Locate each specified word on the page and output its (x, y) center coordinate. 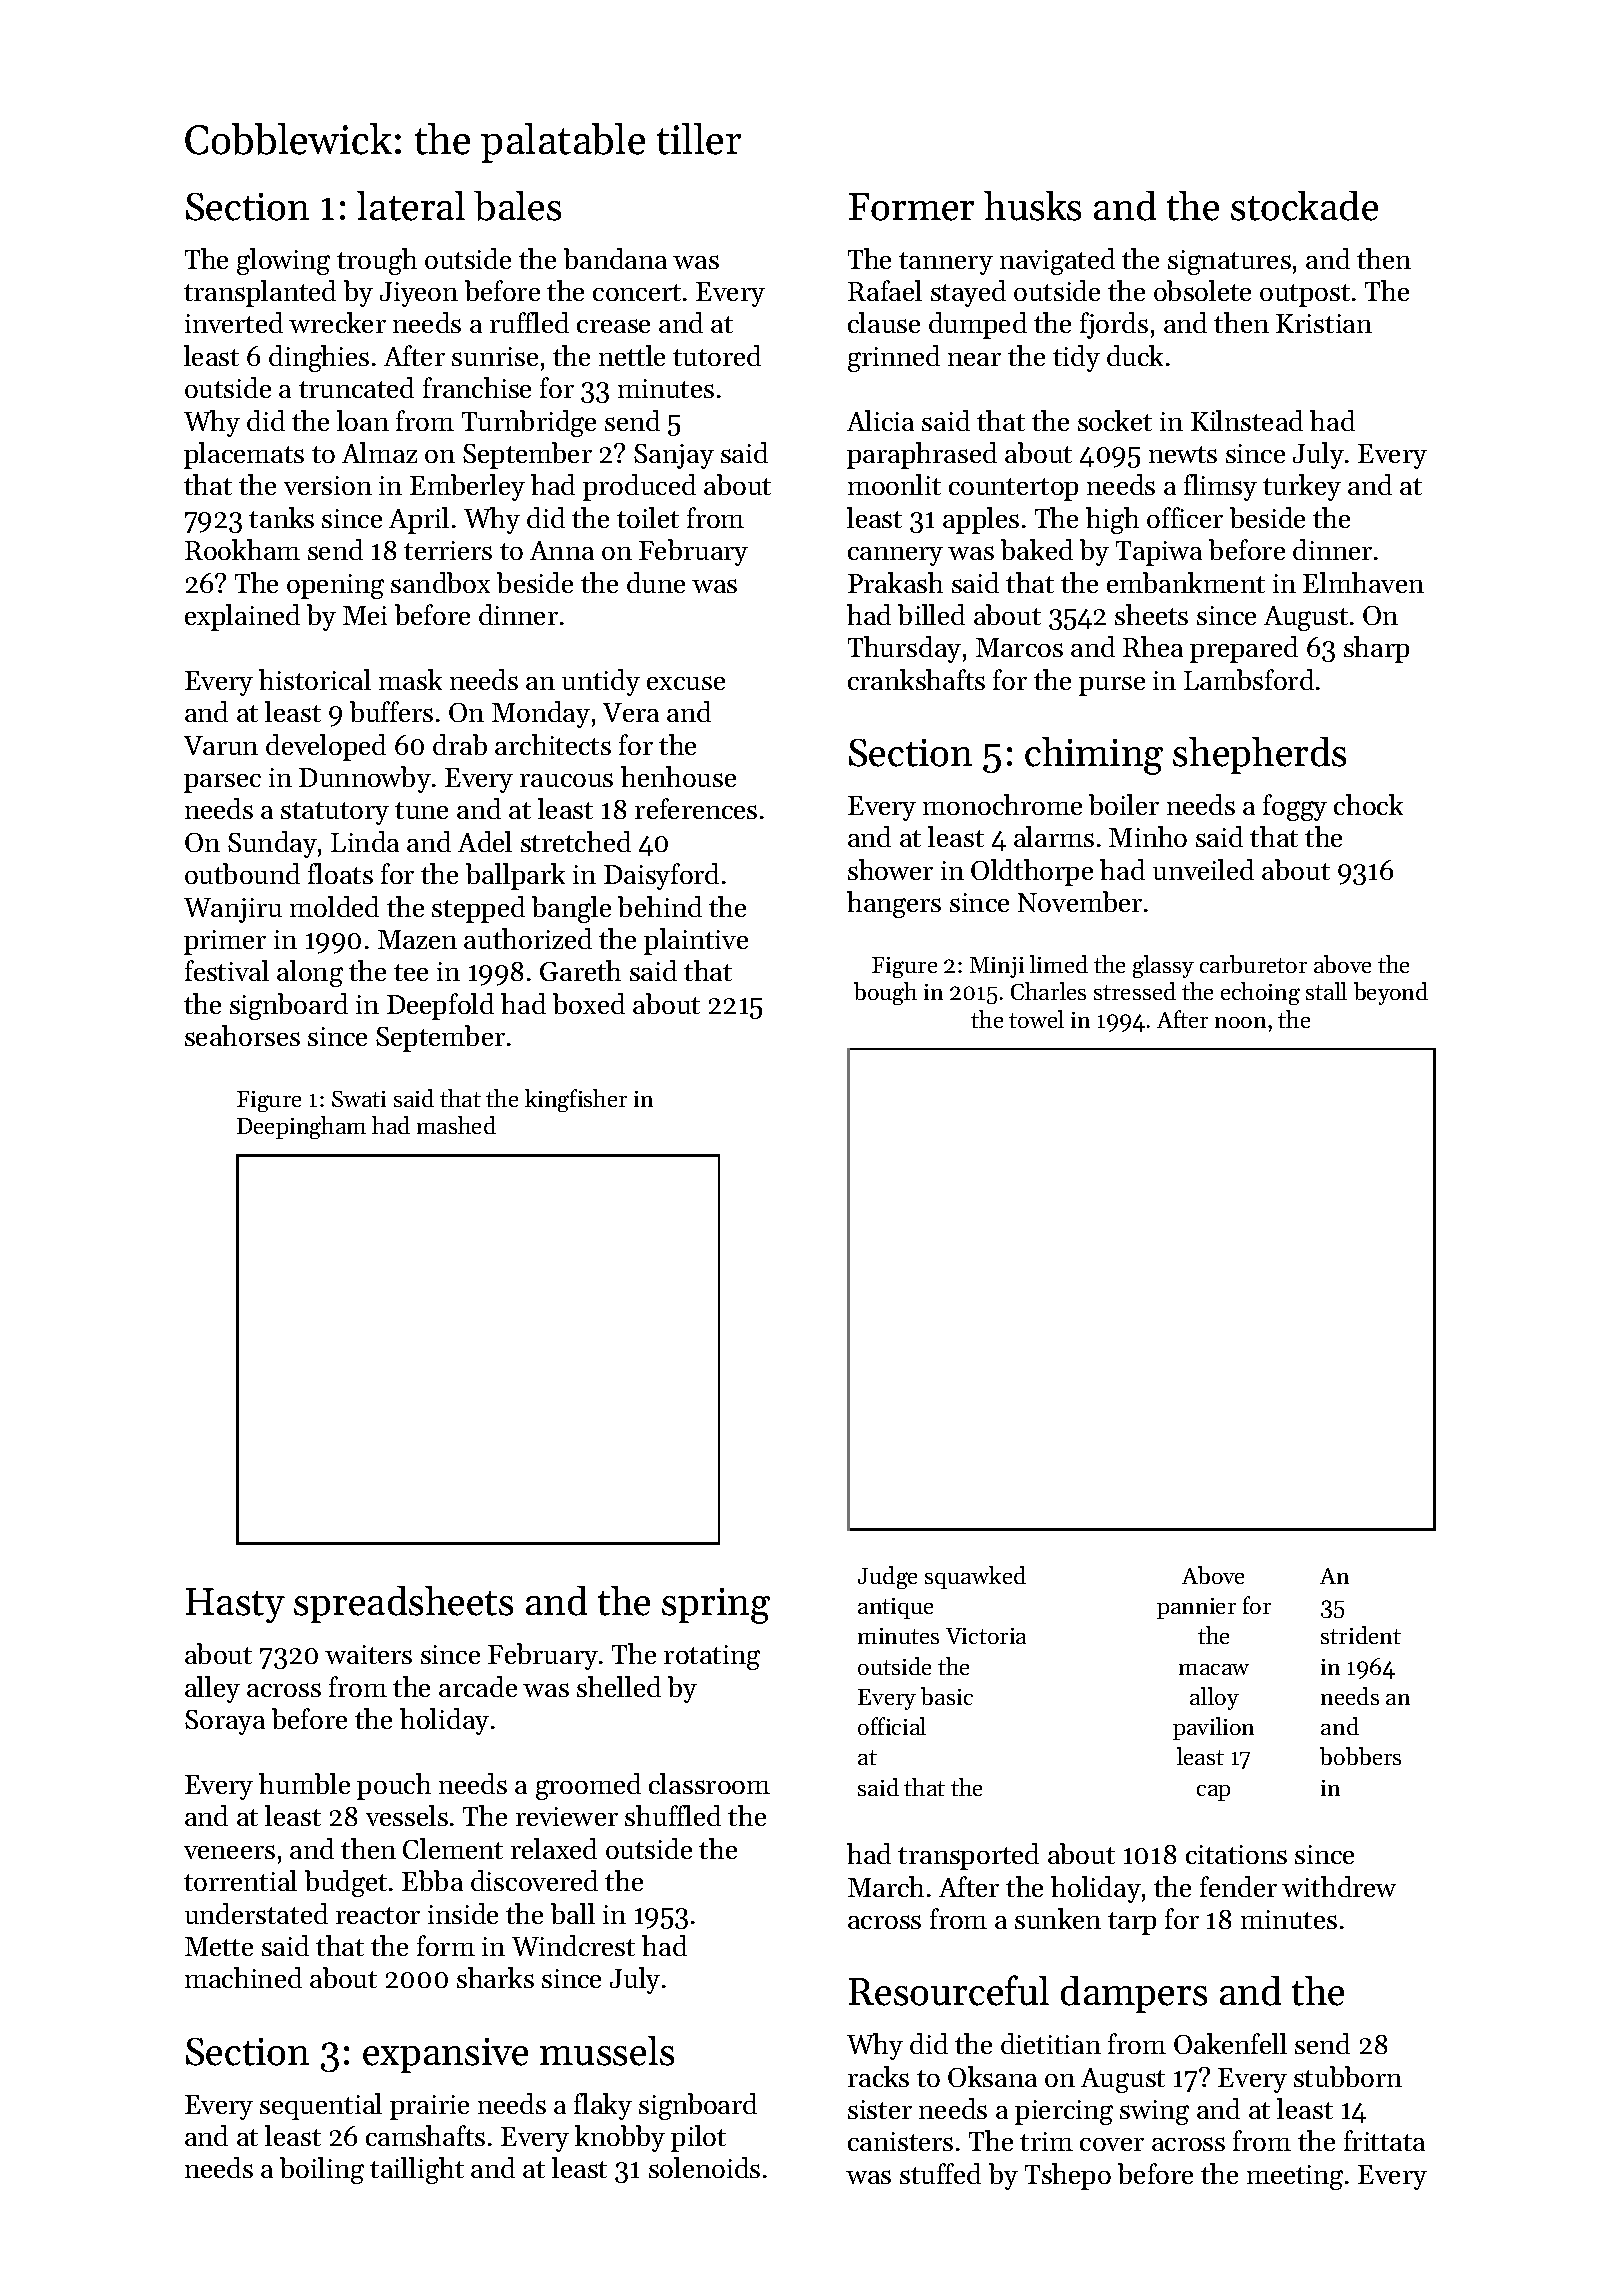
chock (1368, 804)
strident (1361, 1635)
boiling (322, 2170)
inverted (234, 322)
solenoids (704, 2167)
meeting (1295, 2177)
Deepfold (440, 1006)
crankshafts (916, 679)
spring (716, 1606)
